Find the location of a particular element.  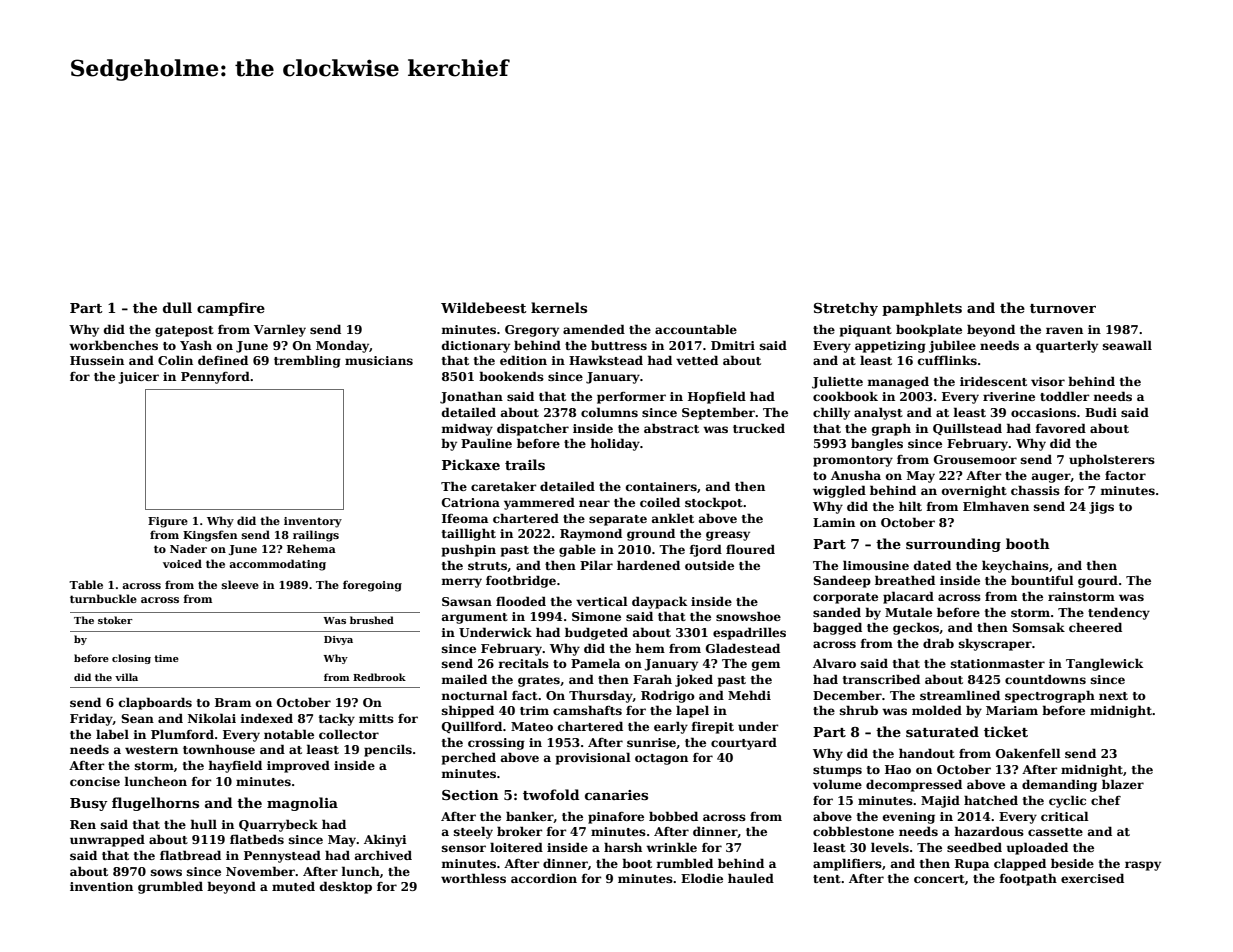

muted is located at coordinates (293, 886).
